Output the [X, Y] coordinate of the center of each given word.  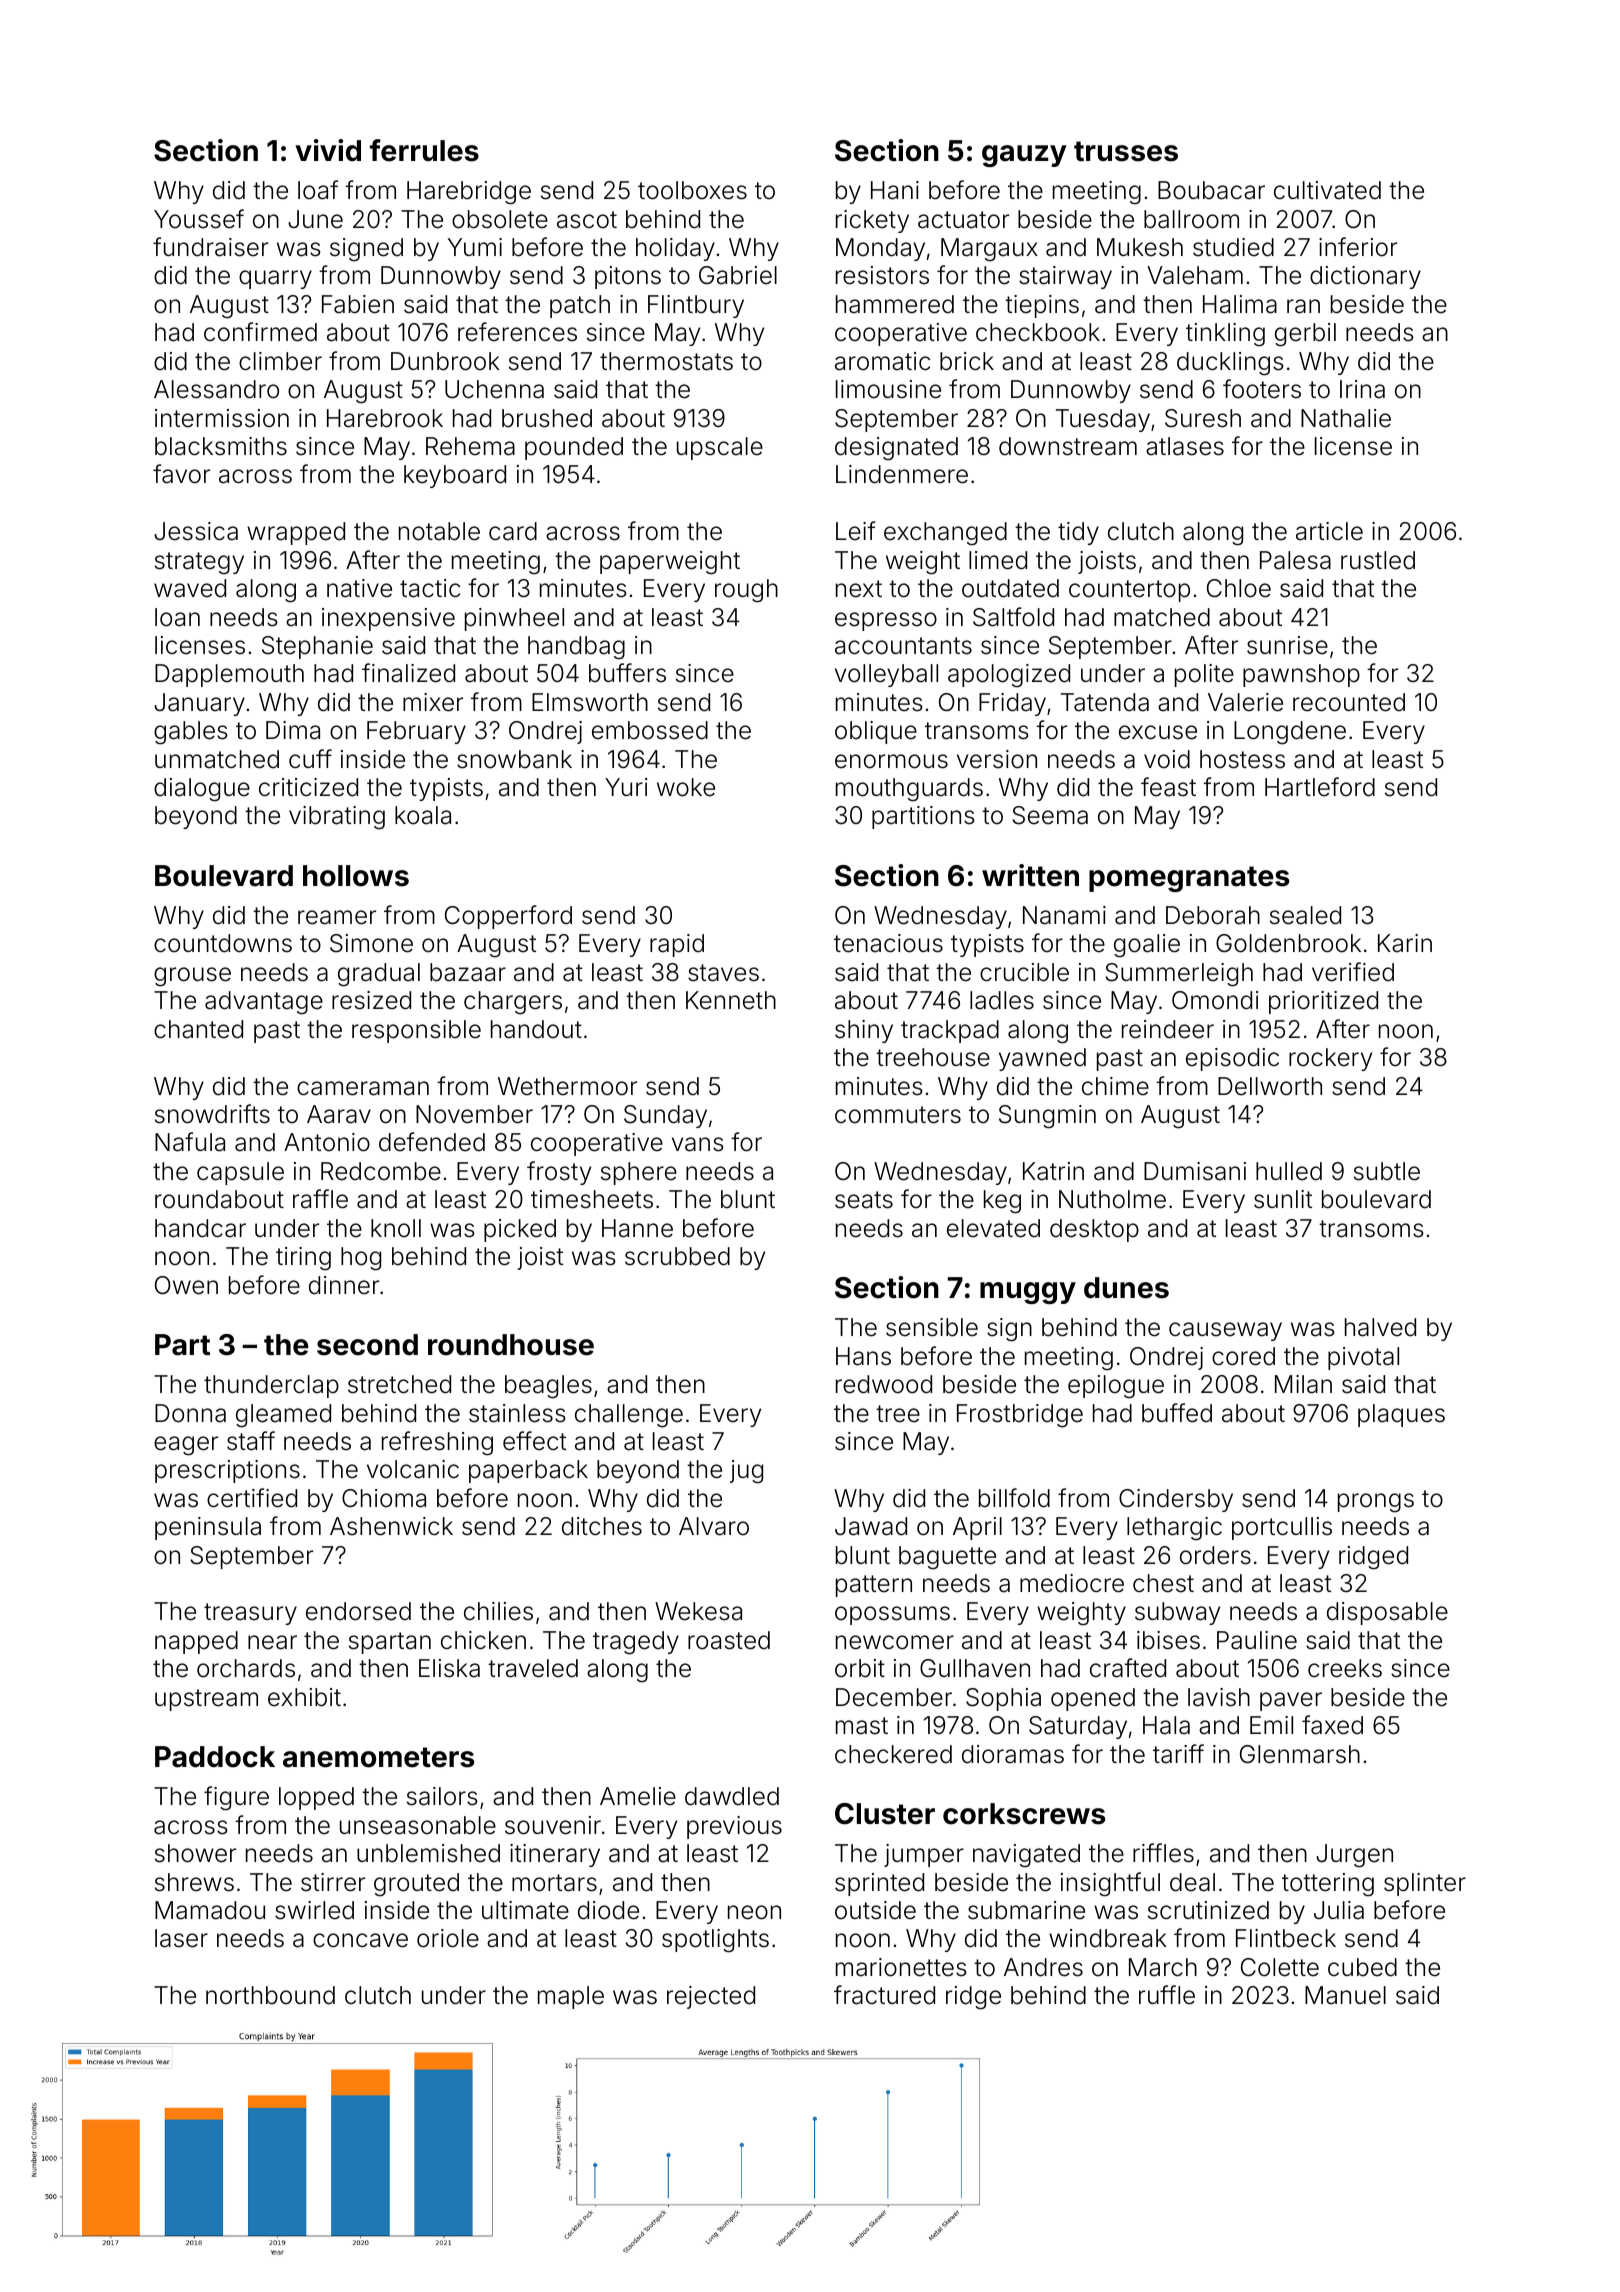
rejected [711, 1997]
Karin [1405, 943]
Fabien [358, 304]
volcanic [413, 1469]
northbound [270, 1995]
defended [432, 1142]
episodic [1232, 1059]
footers [1262, 389]
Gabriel [738, 275]
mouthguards [909, 790]
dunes [1126, 1288]
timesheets [592, 1199]
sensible [932, 1327]
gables [191, 733]
